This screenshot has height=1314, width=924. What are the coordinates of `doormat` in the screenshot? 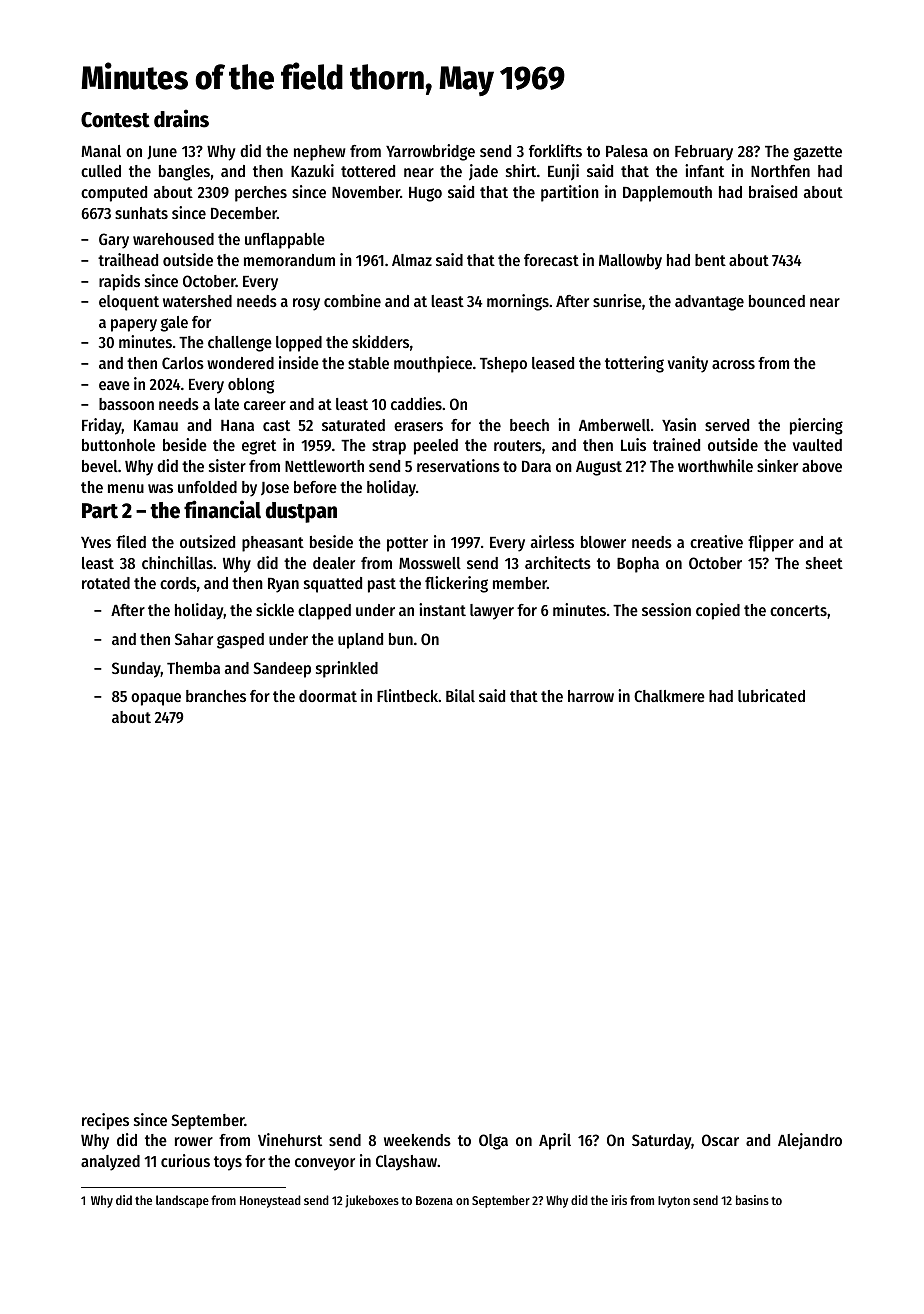 It's located at (328, 696).
